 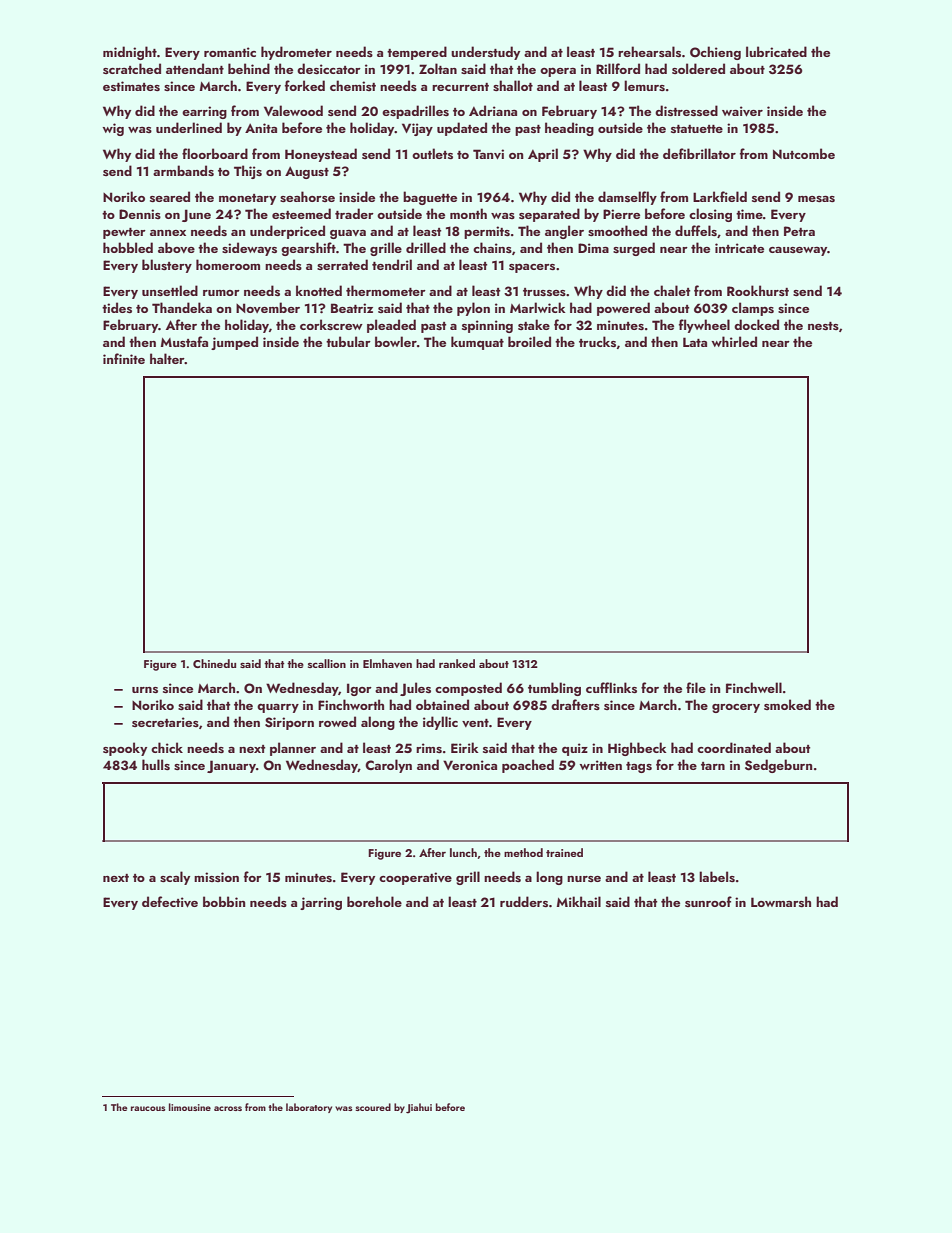 What do you see at coordinates (776, 51) in the page?
I see `lubricated` at bounding box center [776, 51].
